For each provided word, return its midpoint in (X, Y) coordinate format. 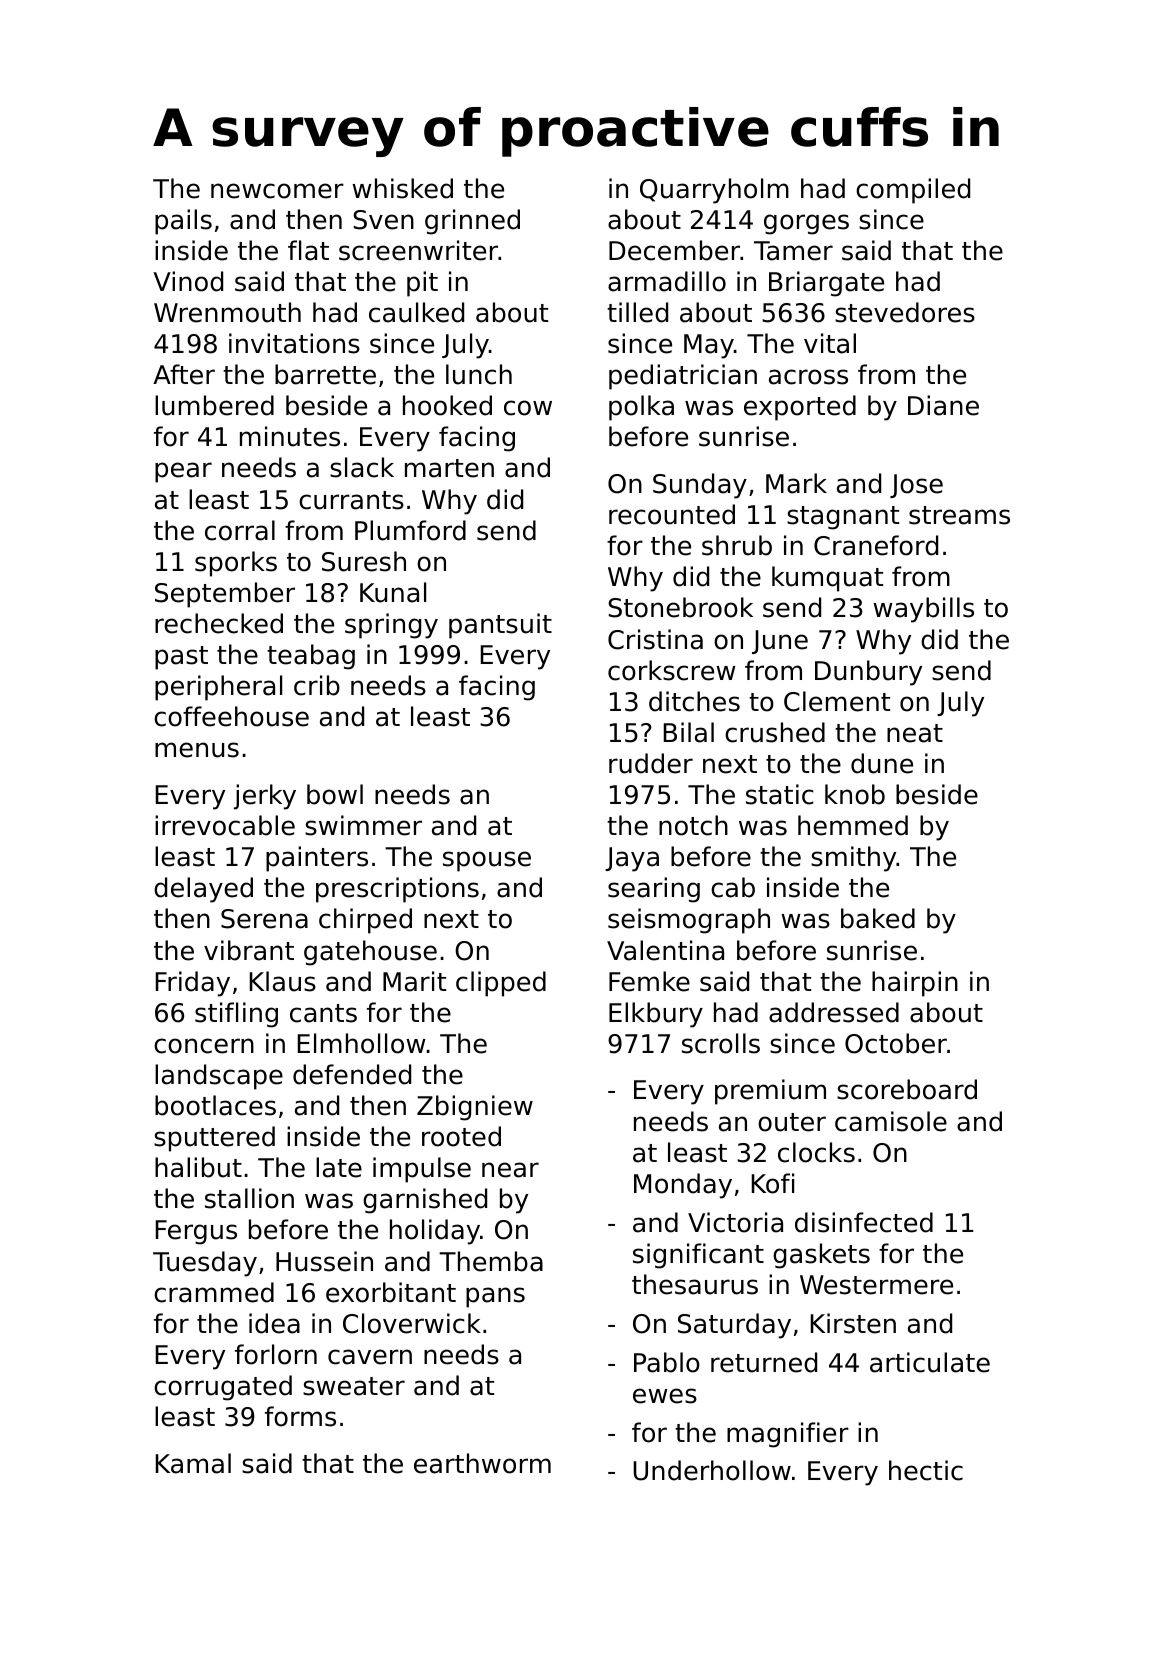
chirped (365, 921)
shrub (737, 545)
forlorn (276, 1354)
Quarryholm (714, 191)
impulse (422, 1170)
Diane (943, 405)
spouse (487, 861)
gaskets (821, 1256)
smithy (854, 859)
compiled (913, 191)
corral (240, 530)
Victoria (735, 1222)
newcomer (277, 191)
